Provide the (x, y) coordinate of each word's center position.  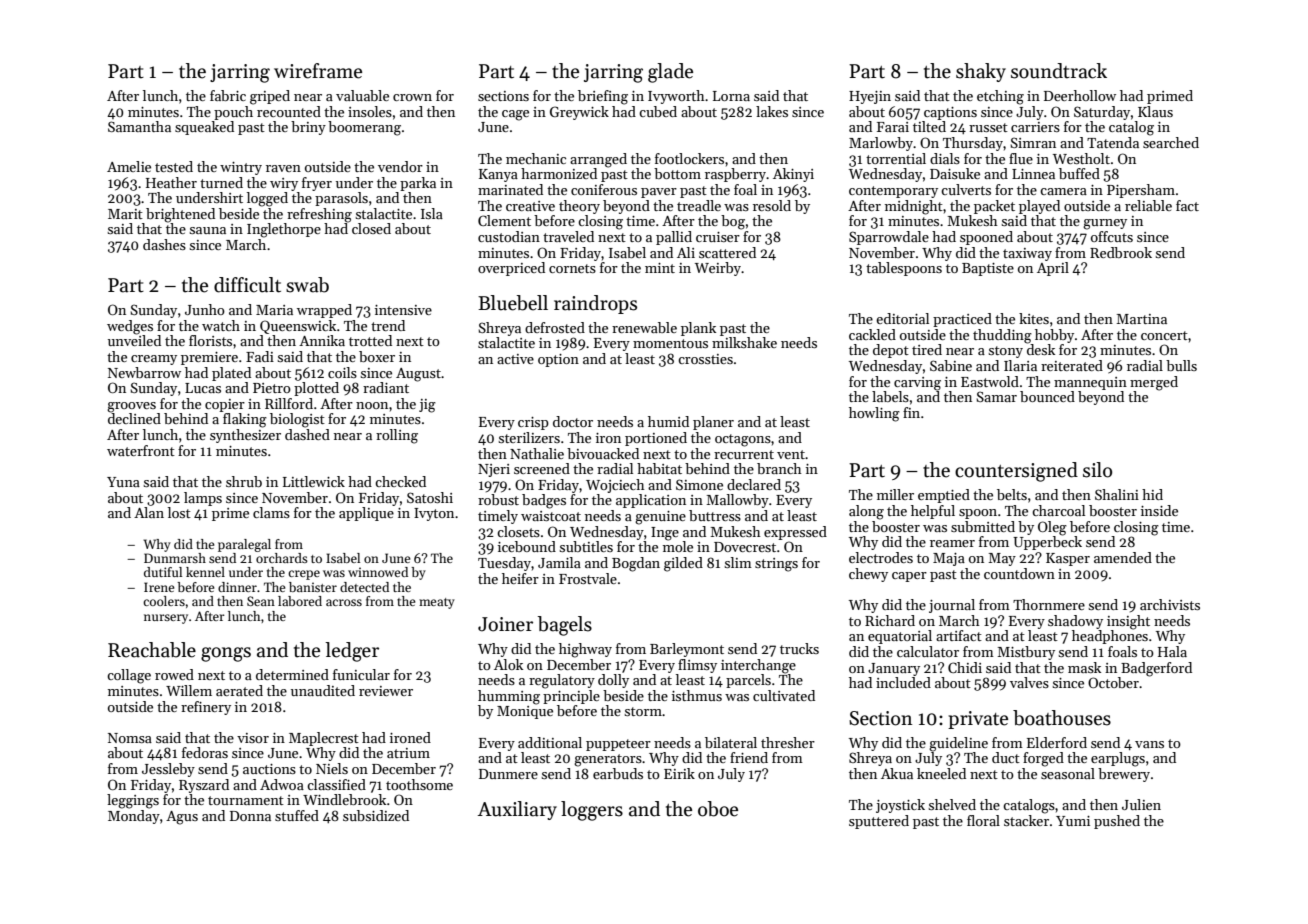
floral (983, 820)
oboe (718, 809)
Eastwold (990, 381)
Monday (134, 817)
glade (670, 73)
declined (134, 418)
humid (668, 421)
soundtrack (1059, 71)
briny (308, 128)
